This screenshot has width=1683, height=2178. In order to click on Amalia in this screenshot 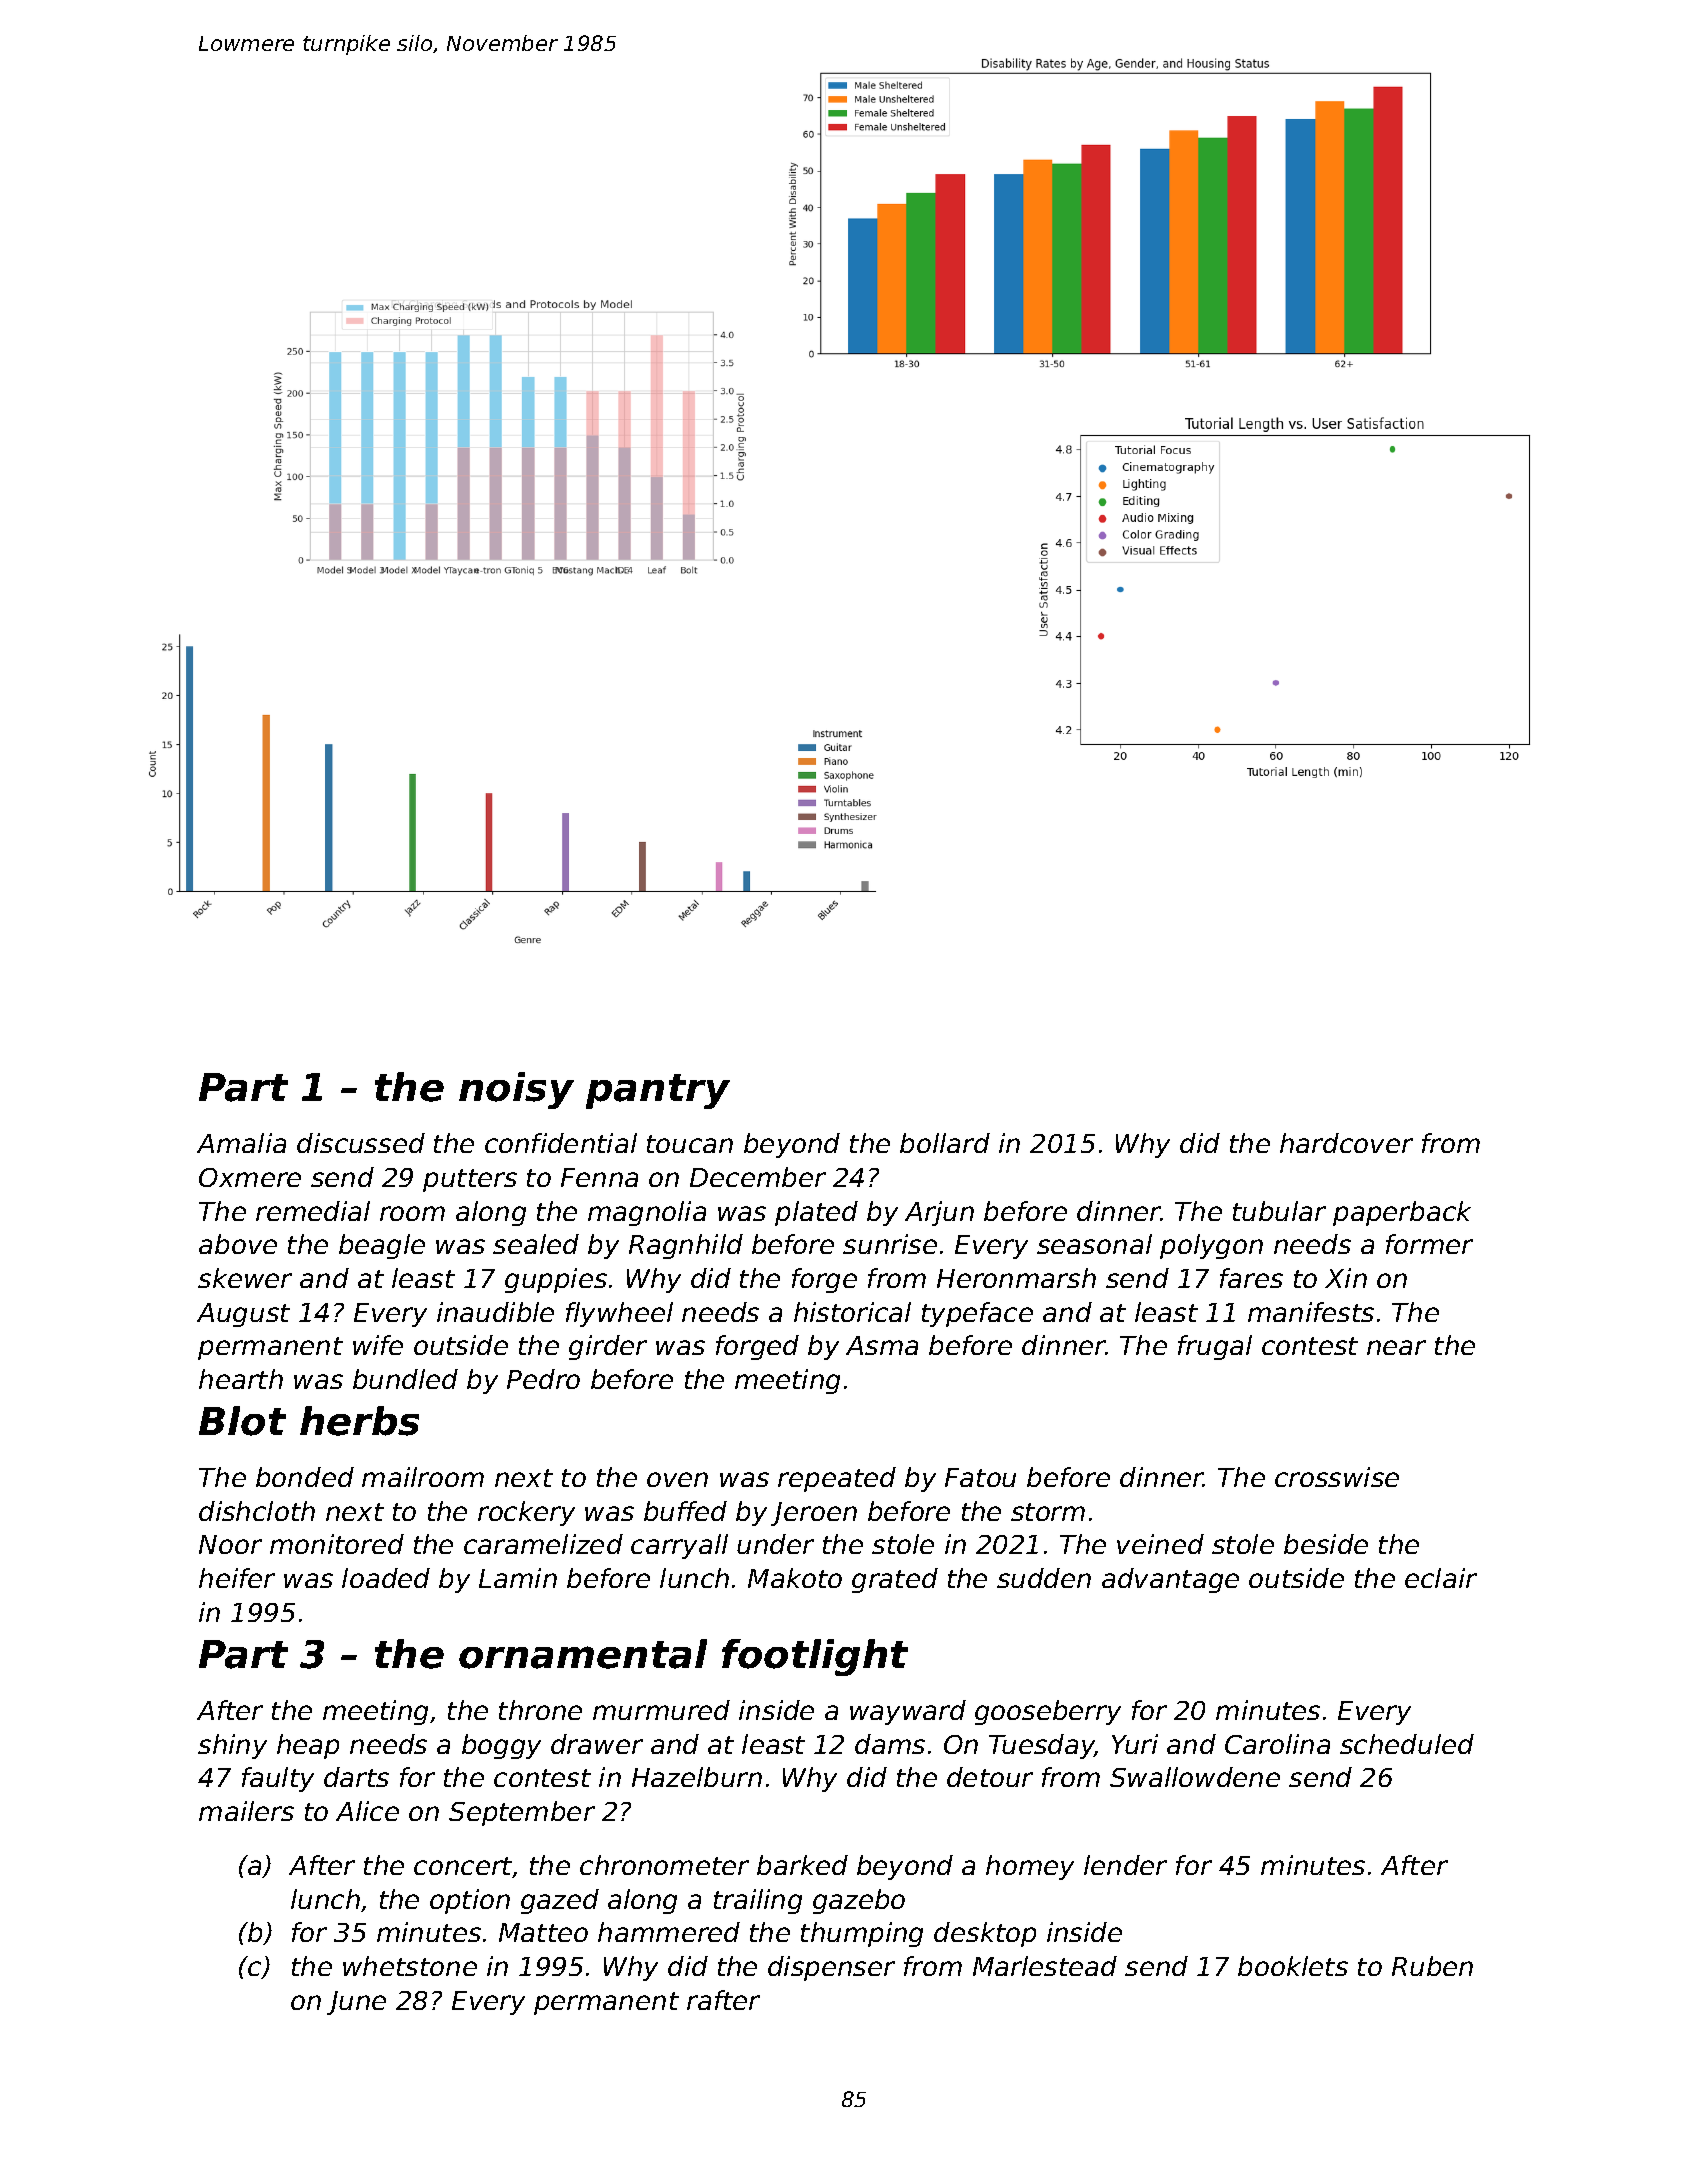, I will do `click(241, 1143)`.
